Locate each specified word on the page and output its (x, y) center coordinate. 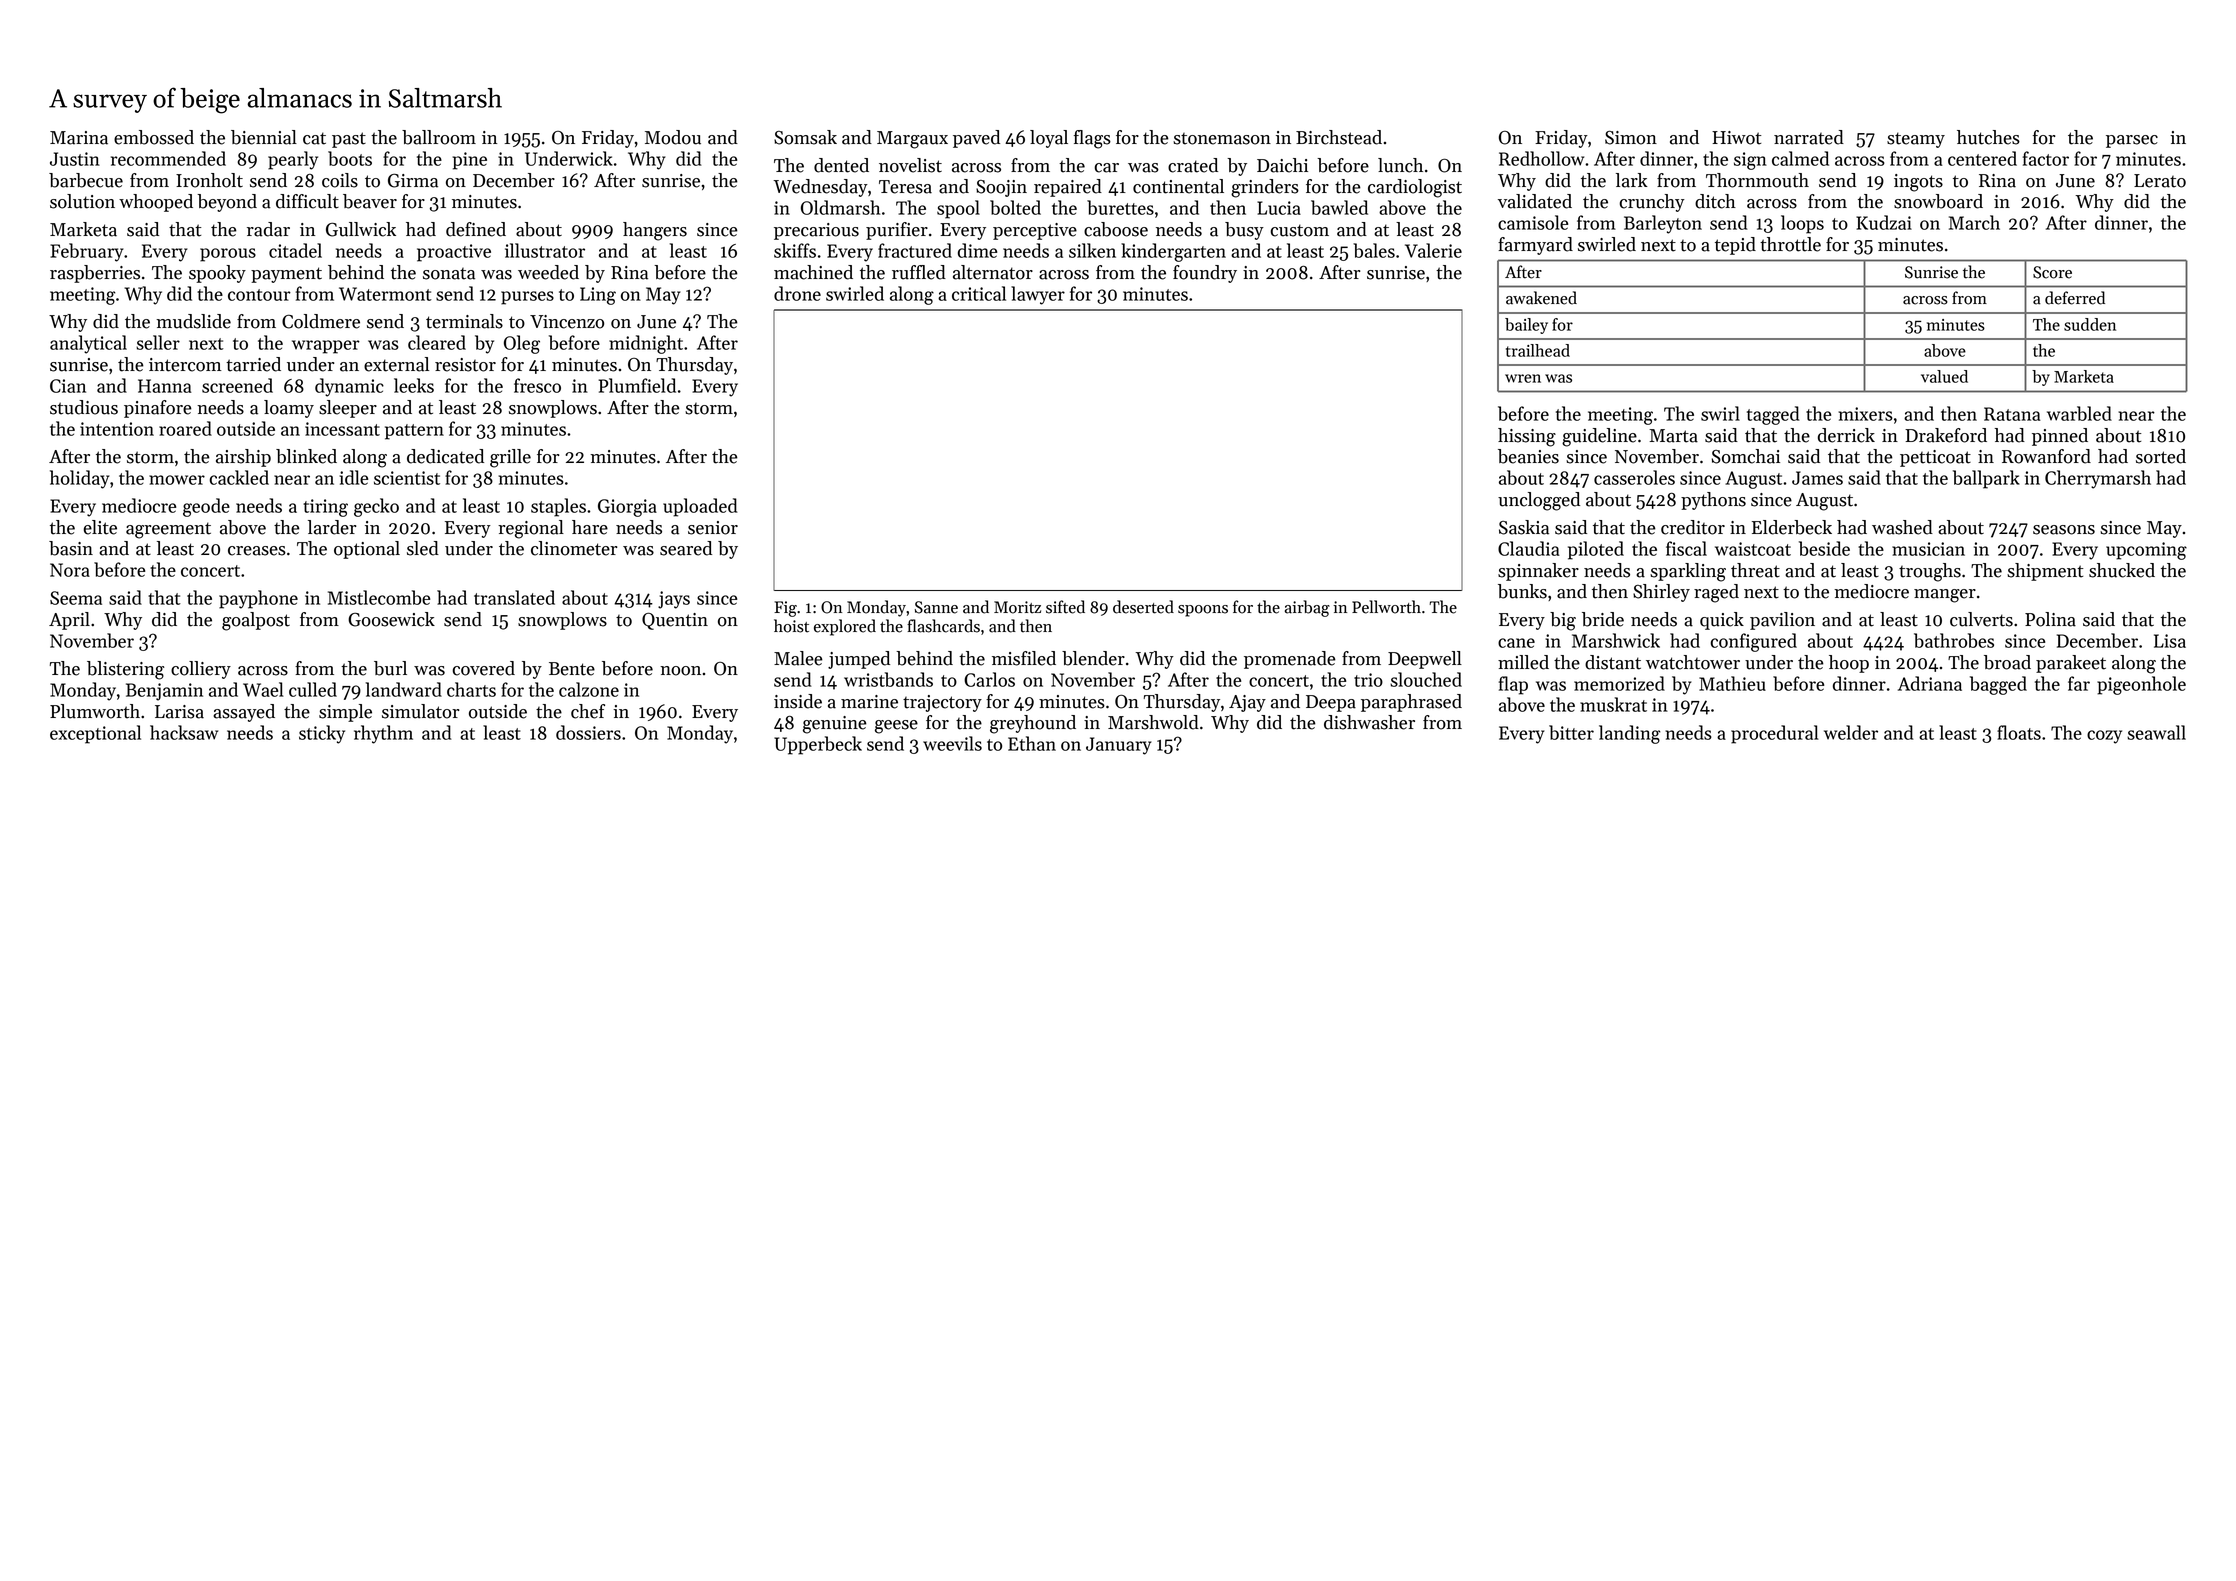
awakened (1541, 298)
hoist (791, 626)
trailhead (1538, 350)
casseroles (1634, 477)
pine (470, 161)
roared (185, 428)
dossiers (588, 732)
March (1974, 222)
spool (958, 209)
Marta (1673, 436)
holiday (79, 479)
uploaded (700, 507)
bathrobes (1954, 640)
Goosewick (391, 619)
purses (527, 298)
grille (510, 458)
